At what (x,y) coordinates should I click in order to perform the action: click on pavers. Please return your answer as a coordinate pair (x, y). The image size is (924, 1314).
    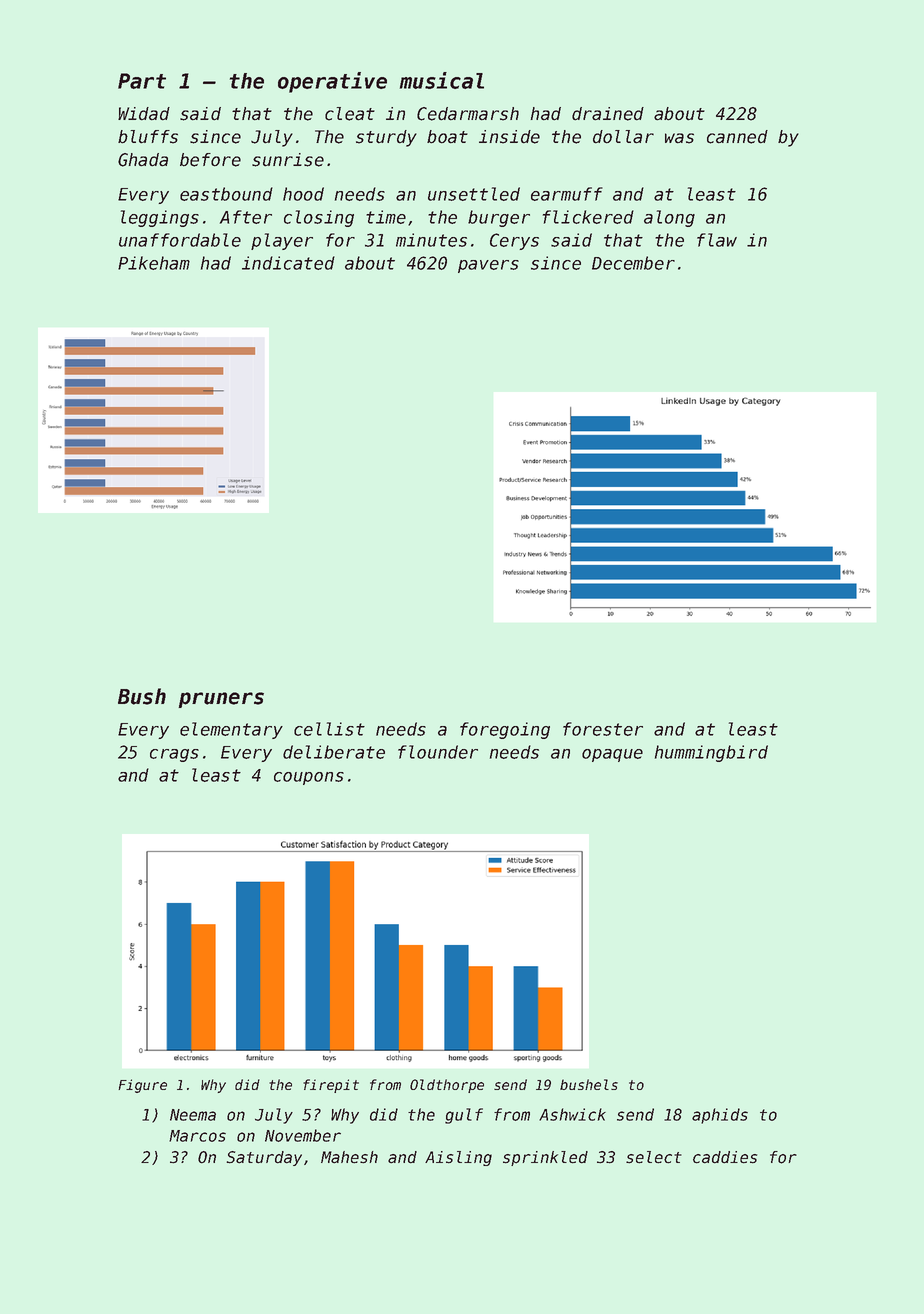
    Looking at the image, I should click on (488, 266).
